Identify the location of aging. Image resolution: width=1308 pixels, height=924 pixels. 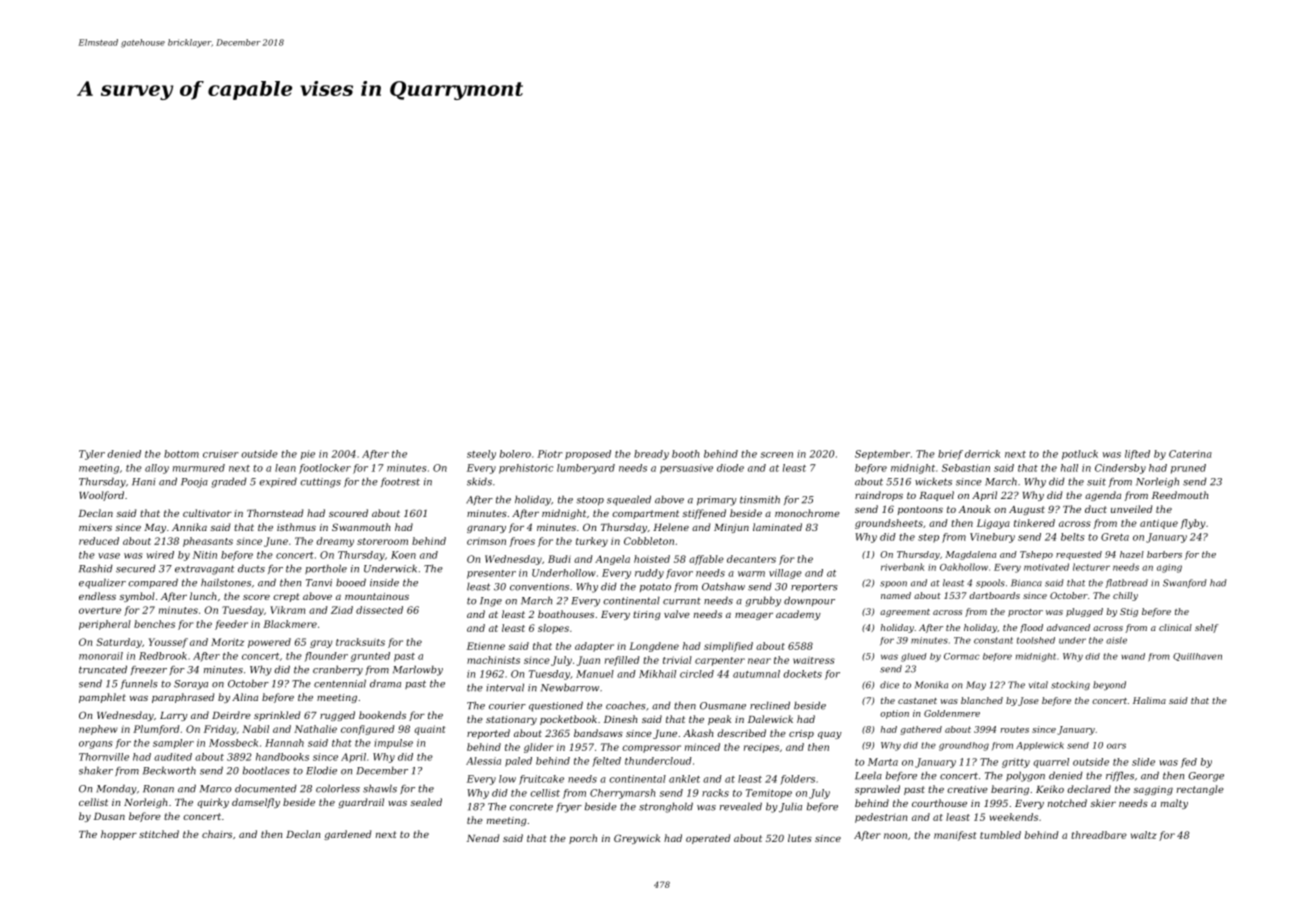
(1169, 568).
